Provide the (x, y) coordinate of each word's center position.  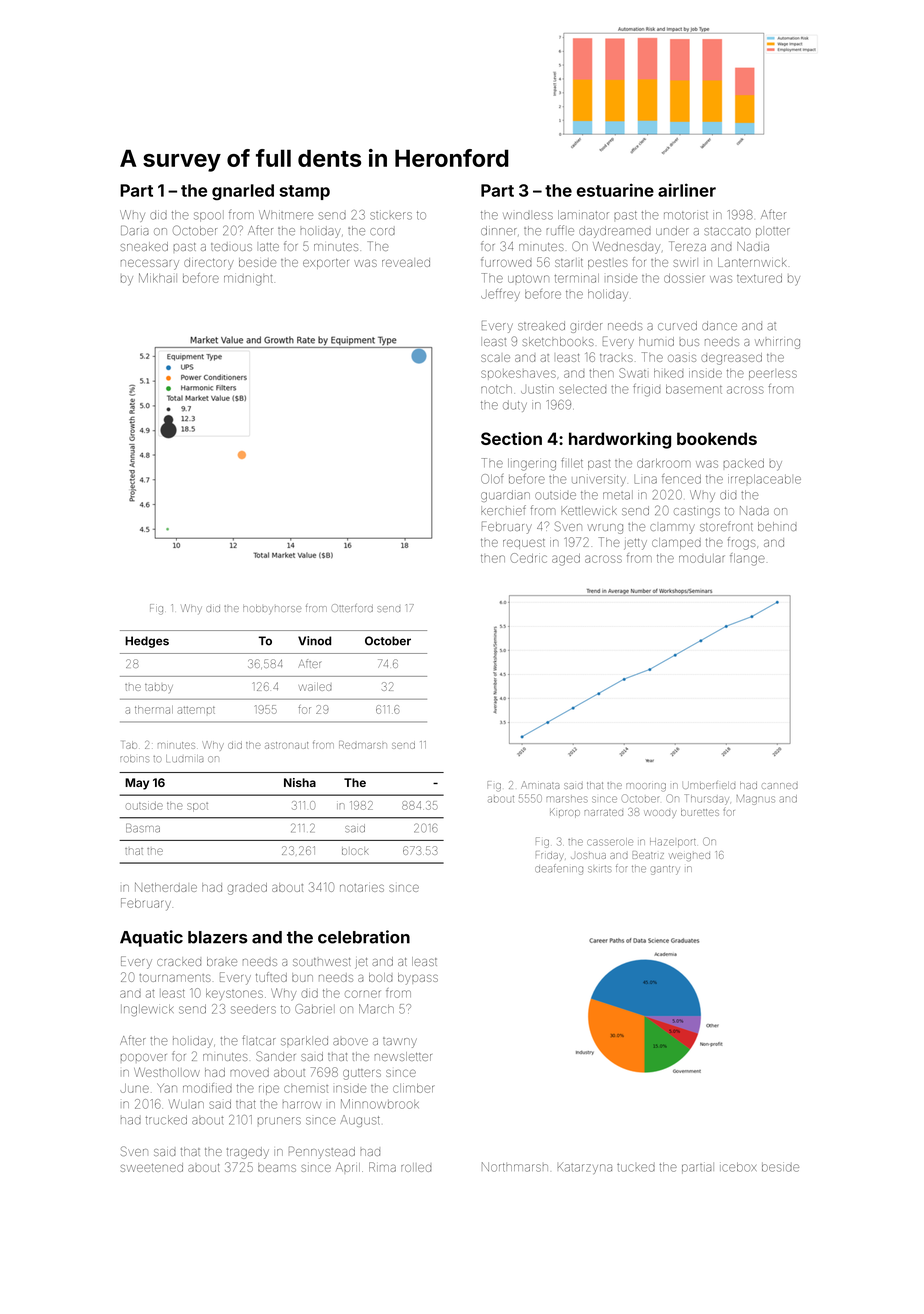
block (355, 851)
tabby (159, 688)
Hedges (147, 642)
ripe (269, 1090)
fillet (572, 463)
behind (777, 526)
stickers (391, 216)
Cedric (529, 558)
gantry (665, 870)
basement (694, 389)
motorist (686, 215)
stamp (304, 192)
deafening (559, 869)
